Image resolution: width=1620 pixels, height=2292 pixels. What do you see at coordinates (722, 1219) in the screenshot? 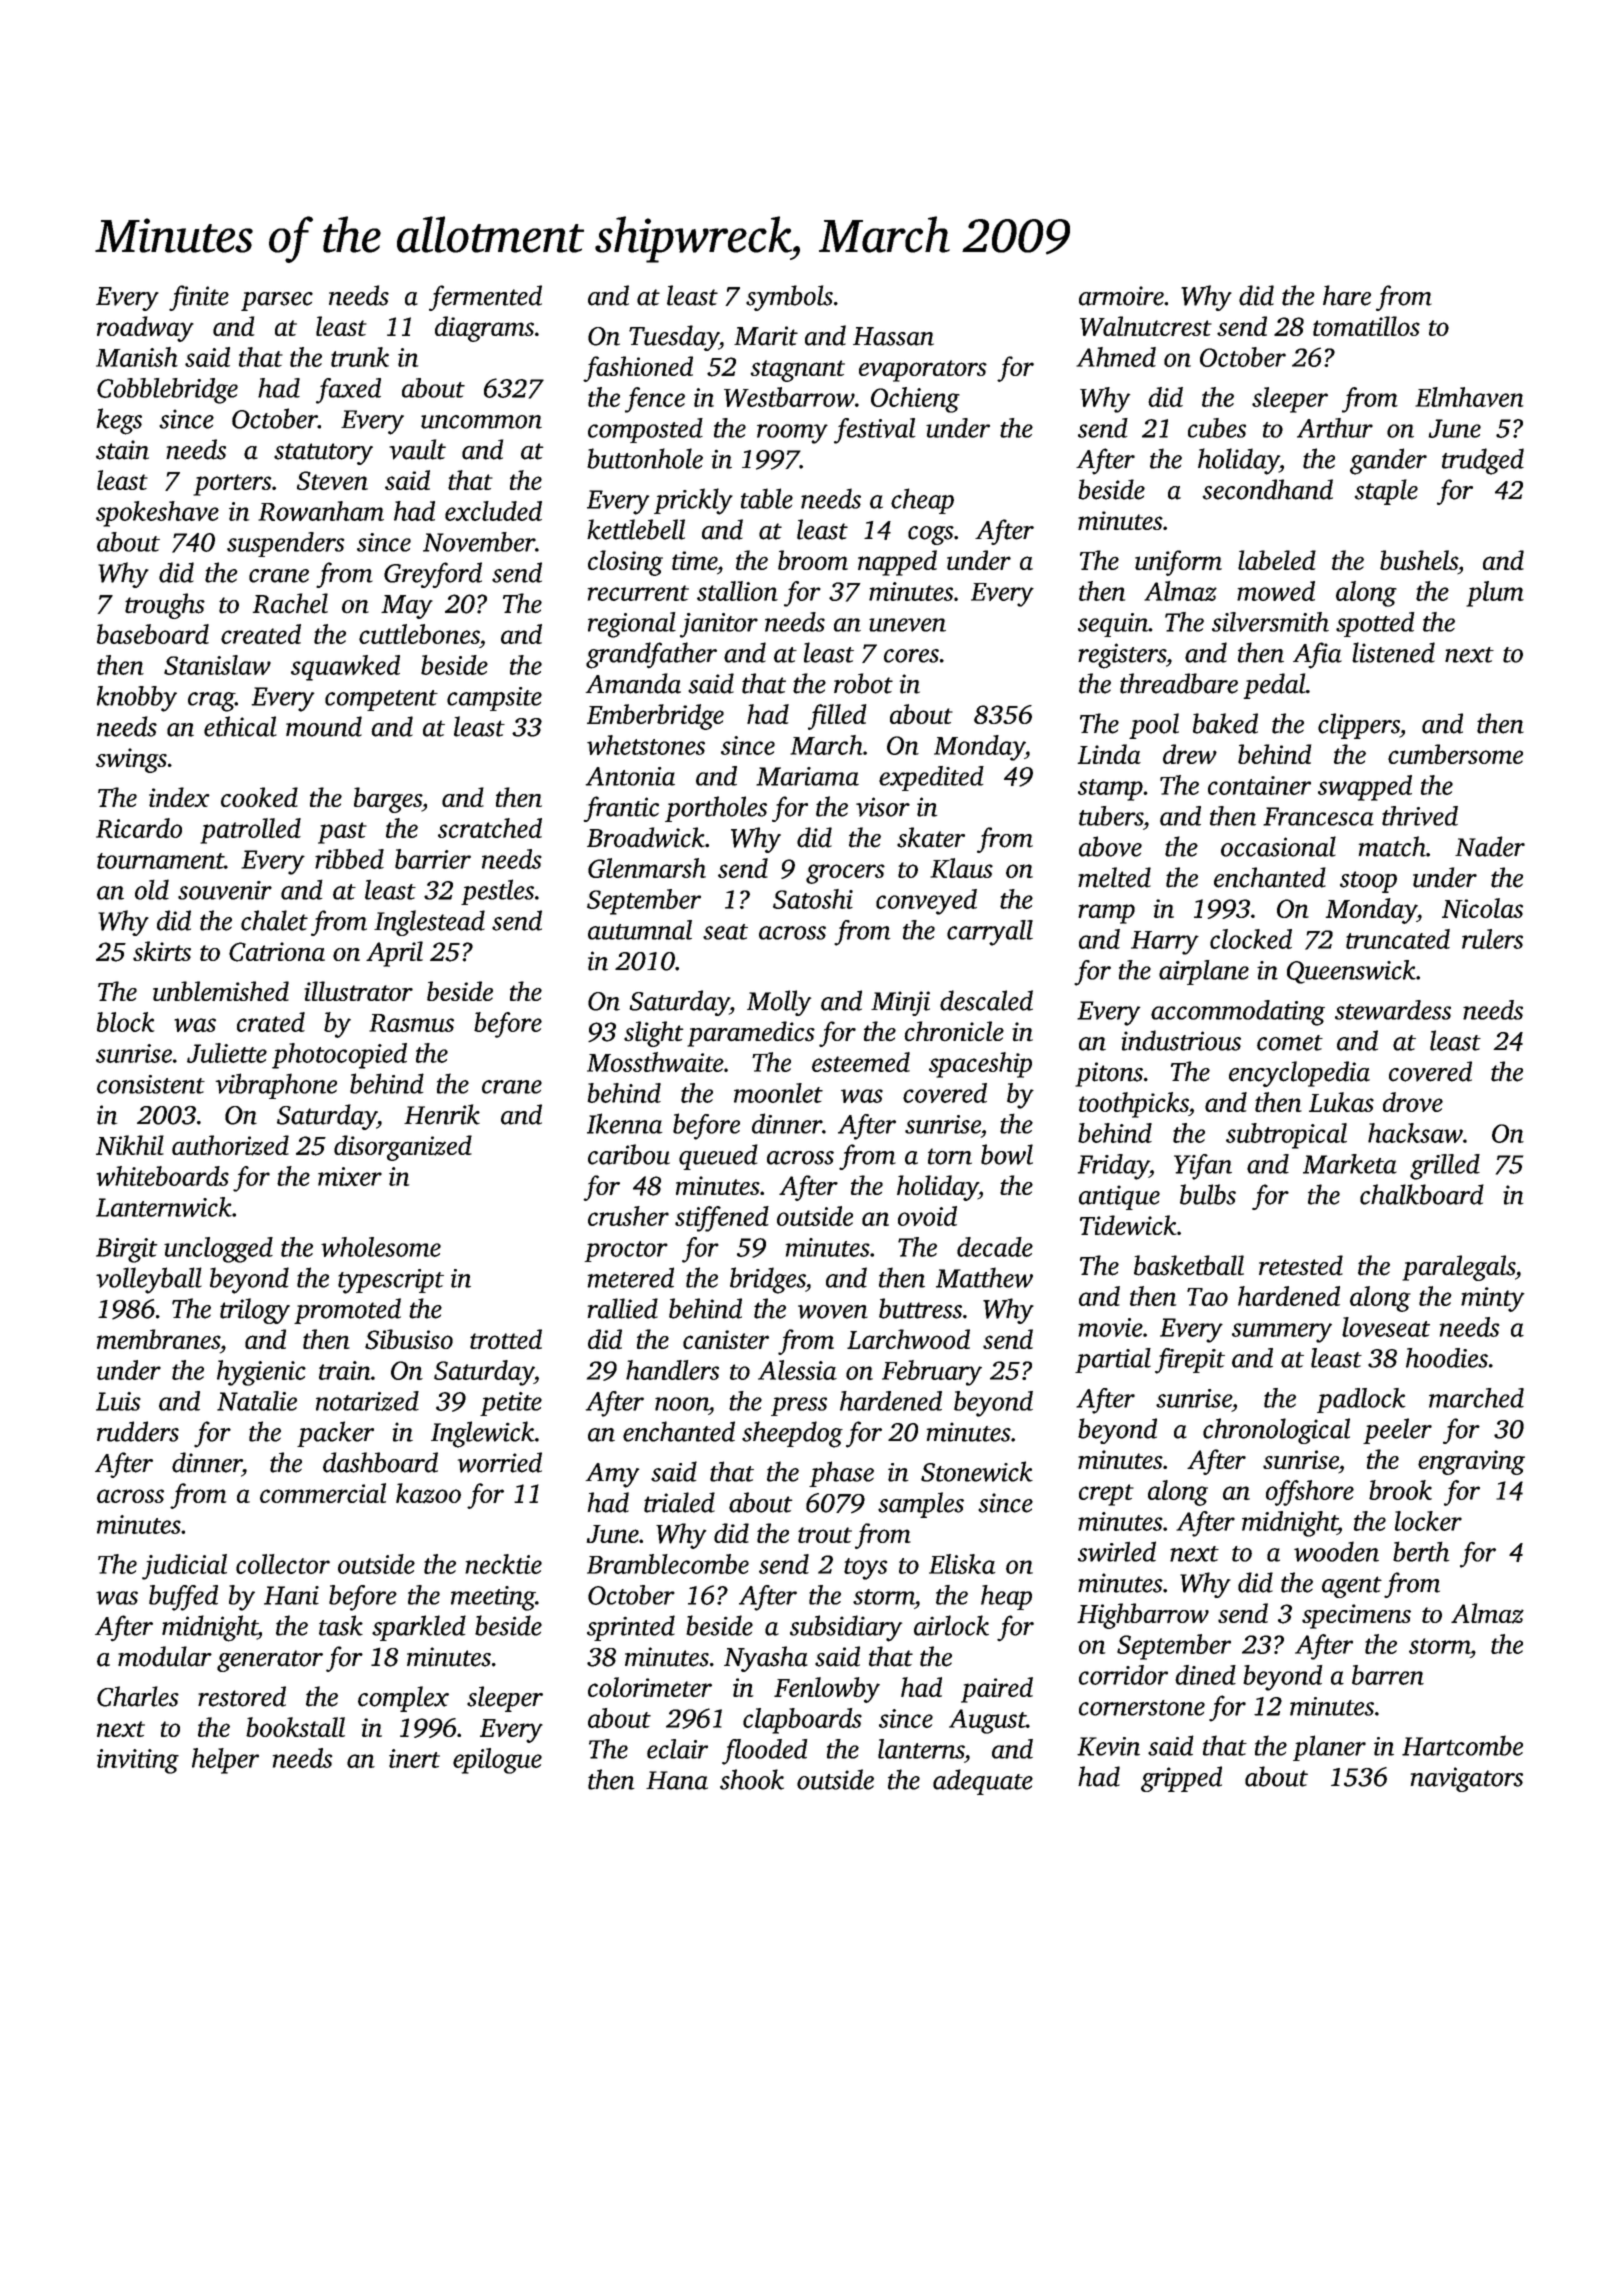
I see `stiffened` at bounding box center [722, 1219].
